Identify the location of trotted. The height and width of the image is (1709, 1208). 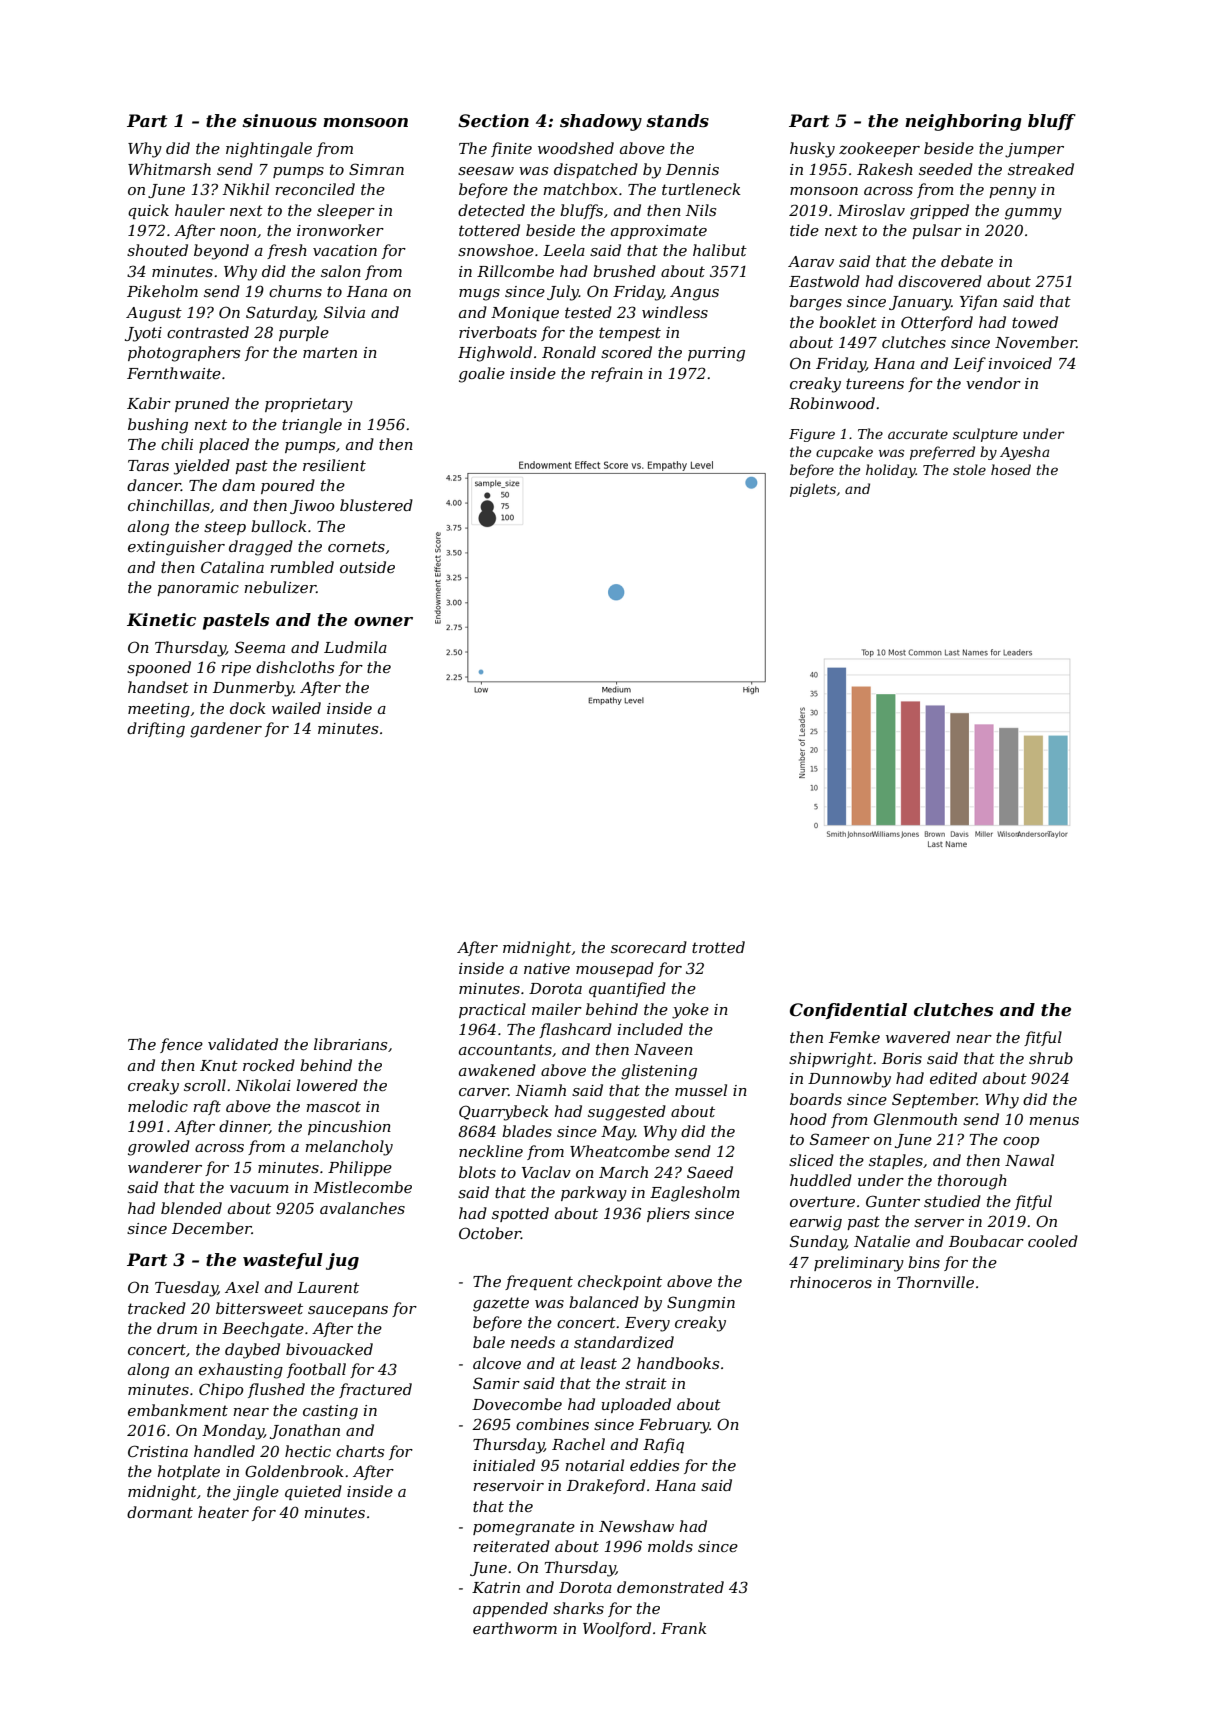
(718, 947).
